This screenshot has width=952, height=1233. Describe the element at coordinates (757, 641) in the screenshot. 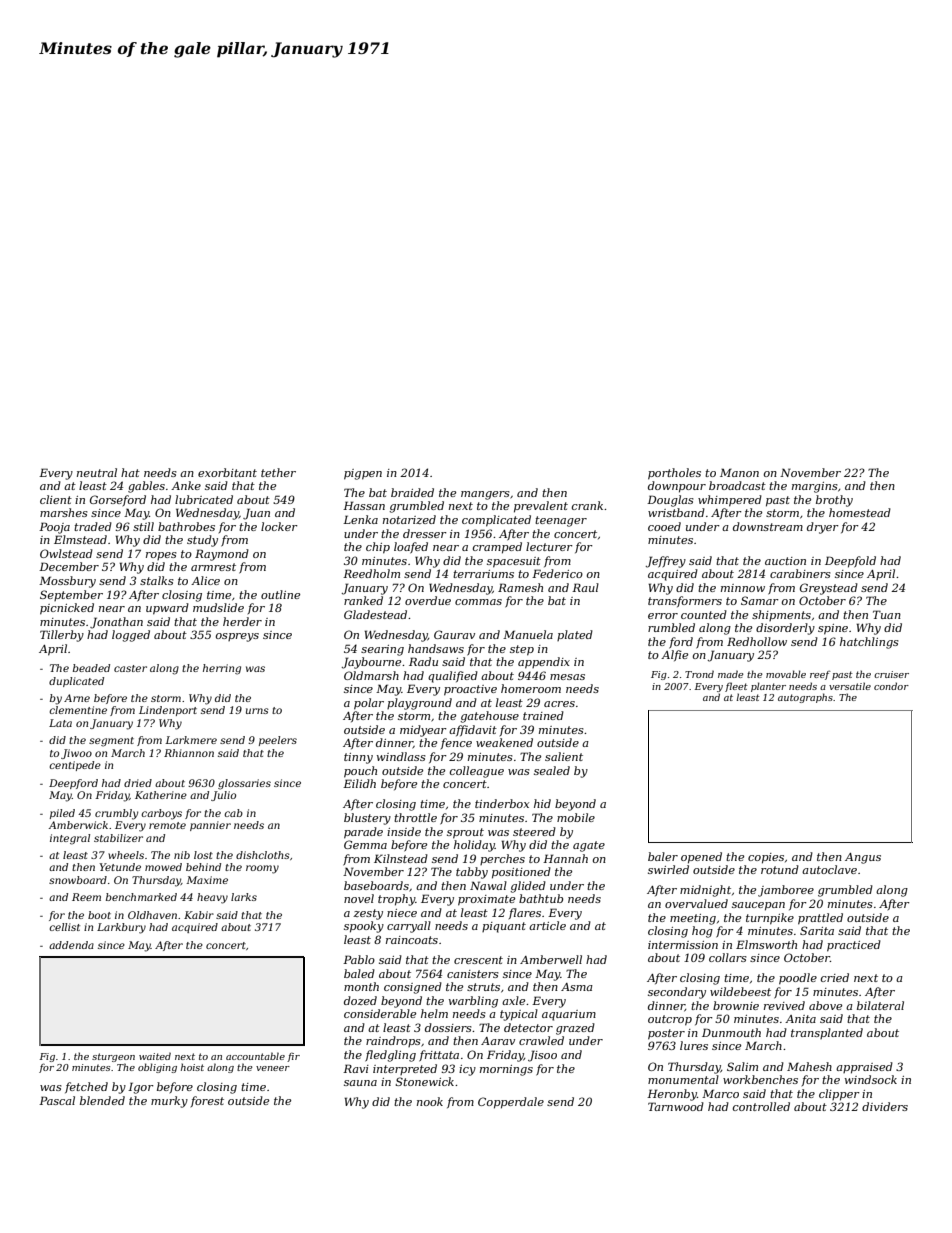

I see `Redhollow` at that location.
